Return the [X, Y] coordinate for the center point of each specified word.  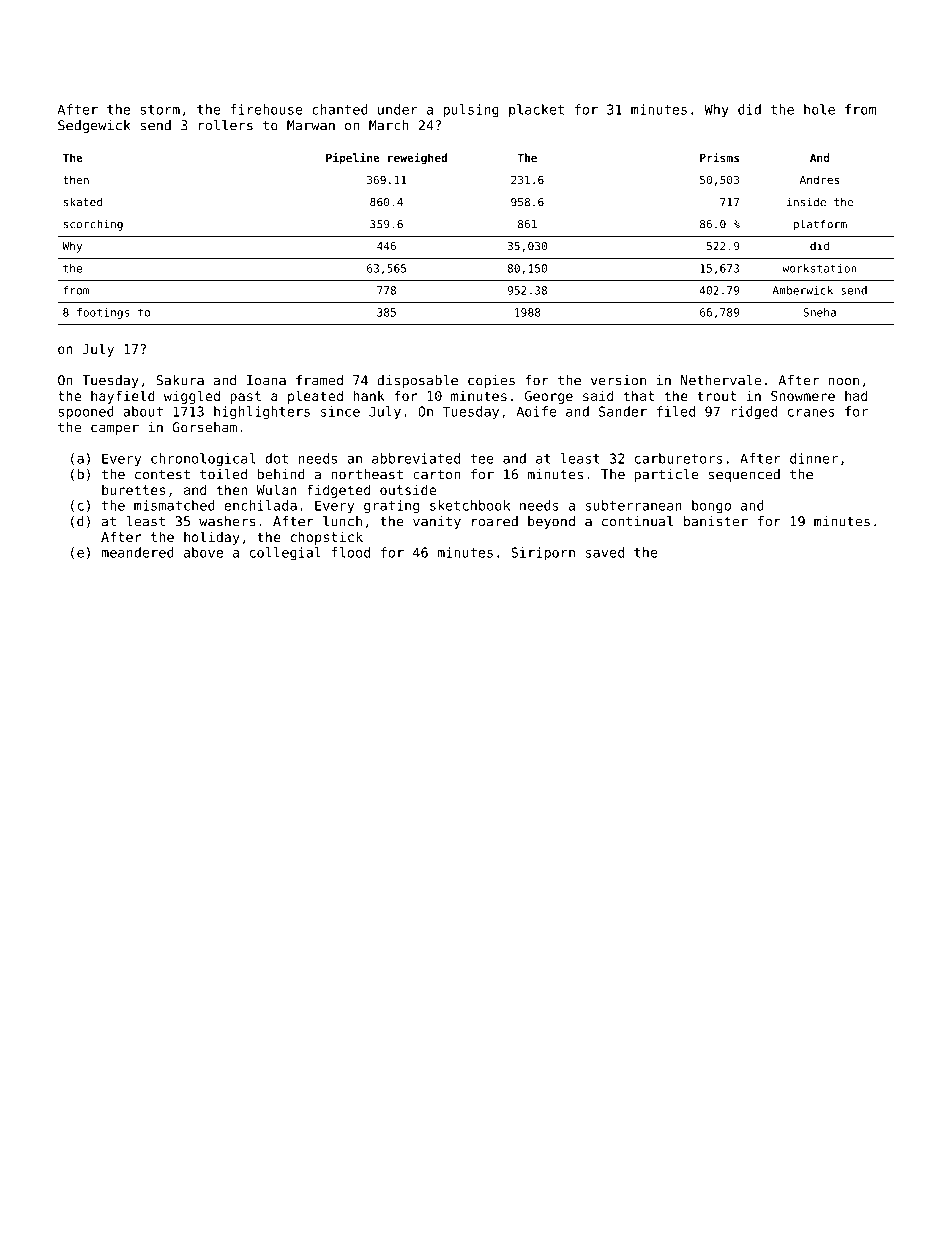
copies [491, 381]
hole [819, 109]
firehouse [266, 109]
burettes [133, 489]
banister [716, 521]
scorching [93, 225]
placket [536, 110]
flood [350, 552]
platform [820, 225]
